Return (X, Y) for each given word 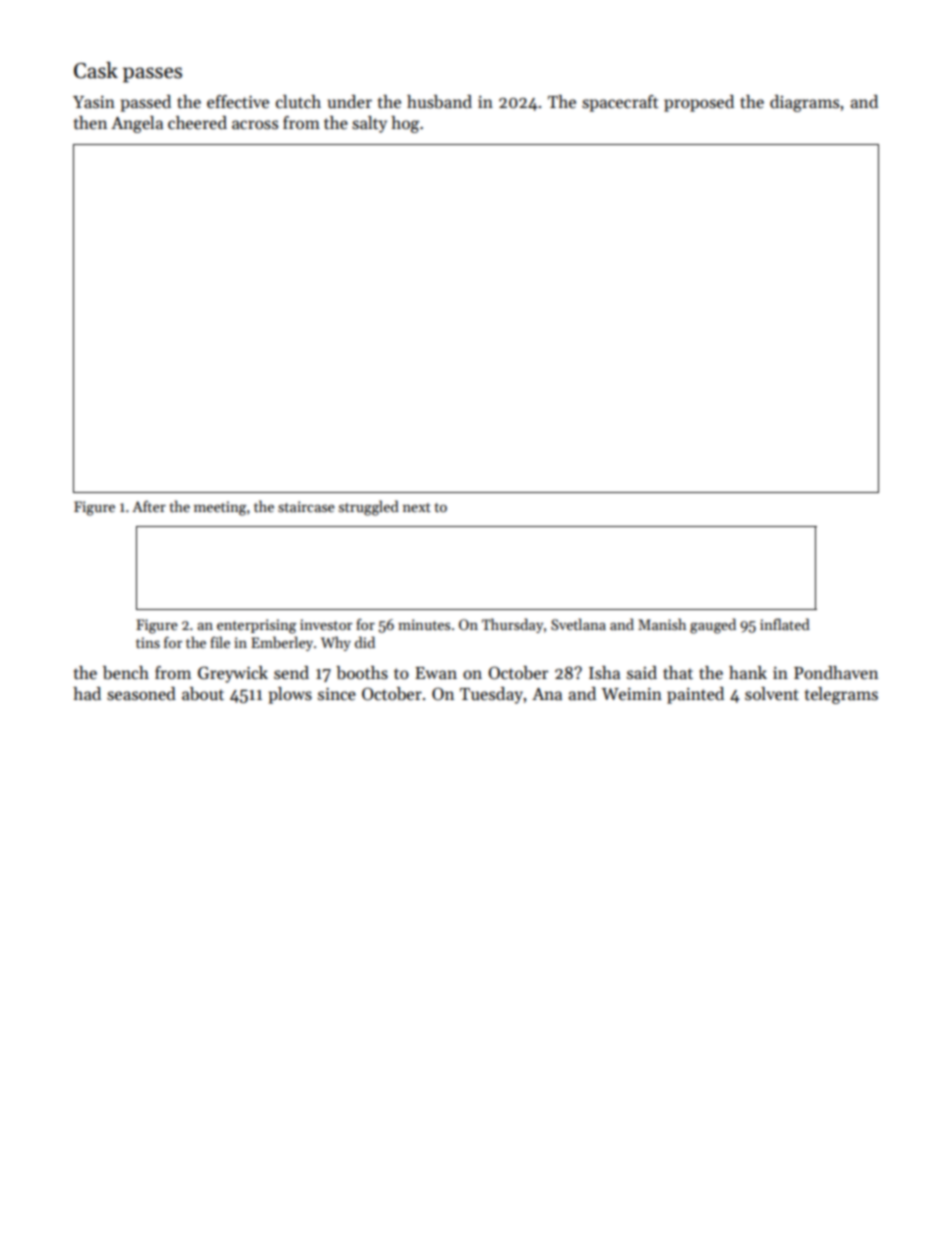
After (149, 506)
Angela (137, 124)
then (90, 123)
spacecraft (620, 103)
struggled (369, 508)
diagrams (804, 103)
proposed (699, 103)
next (417, 507)
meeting (220, 508)
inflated (785, 624)
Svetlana (578, 624)
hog (405, 124)
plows (290, 695)
